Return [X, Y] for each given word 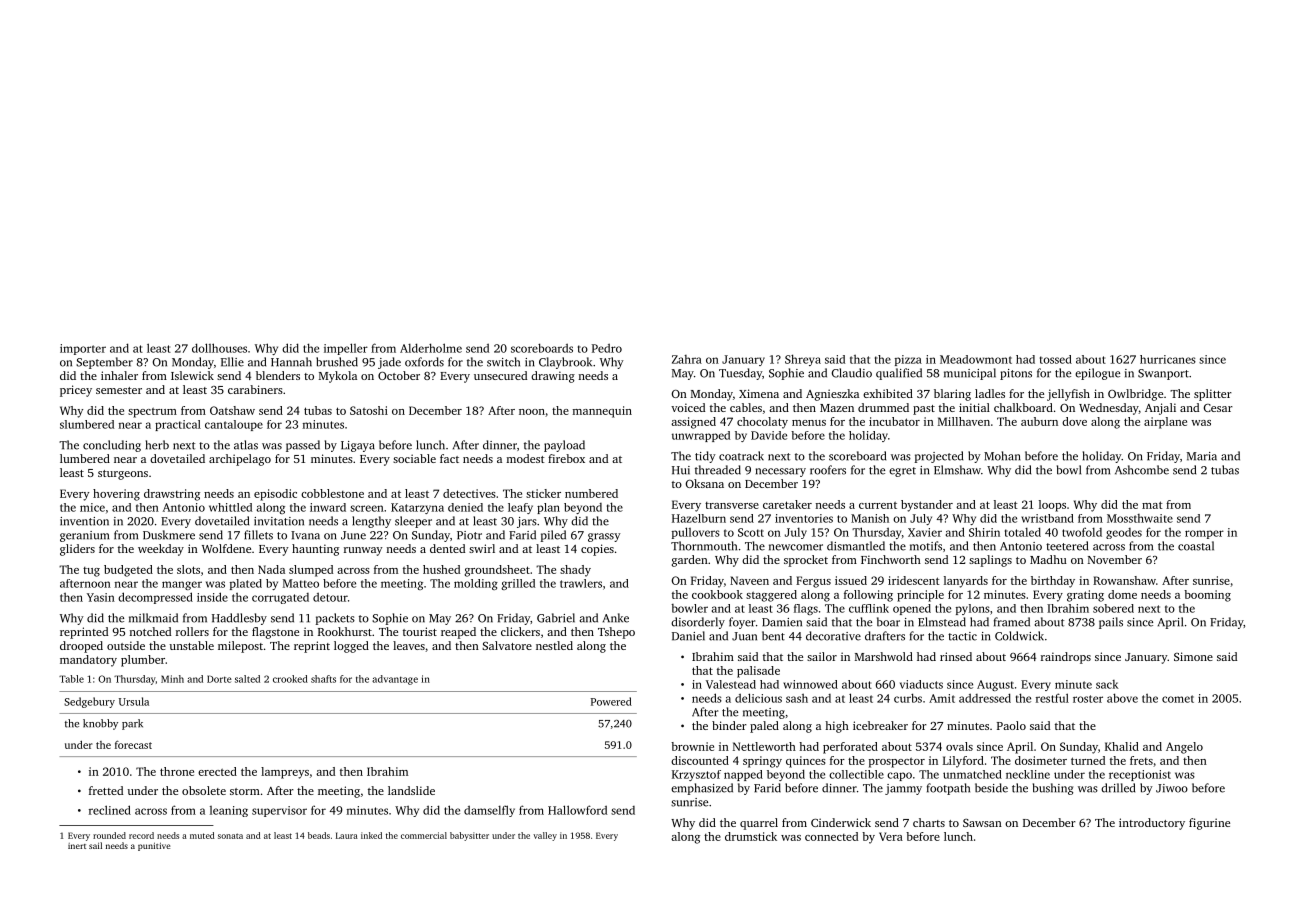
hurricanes [1168, 359]
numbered [591, 493]
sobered [1113, 608]
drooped [81, 647]
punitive [154, 846]
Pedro [607, 348]
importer [83, 349]
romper [1204, 534]
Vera [891, 836]
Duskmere [169, 535]
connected [831, 836]
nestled [554, 645]
